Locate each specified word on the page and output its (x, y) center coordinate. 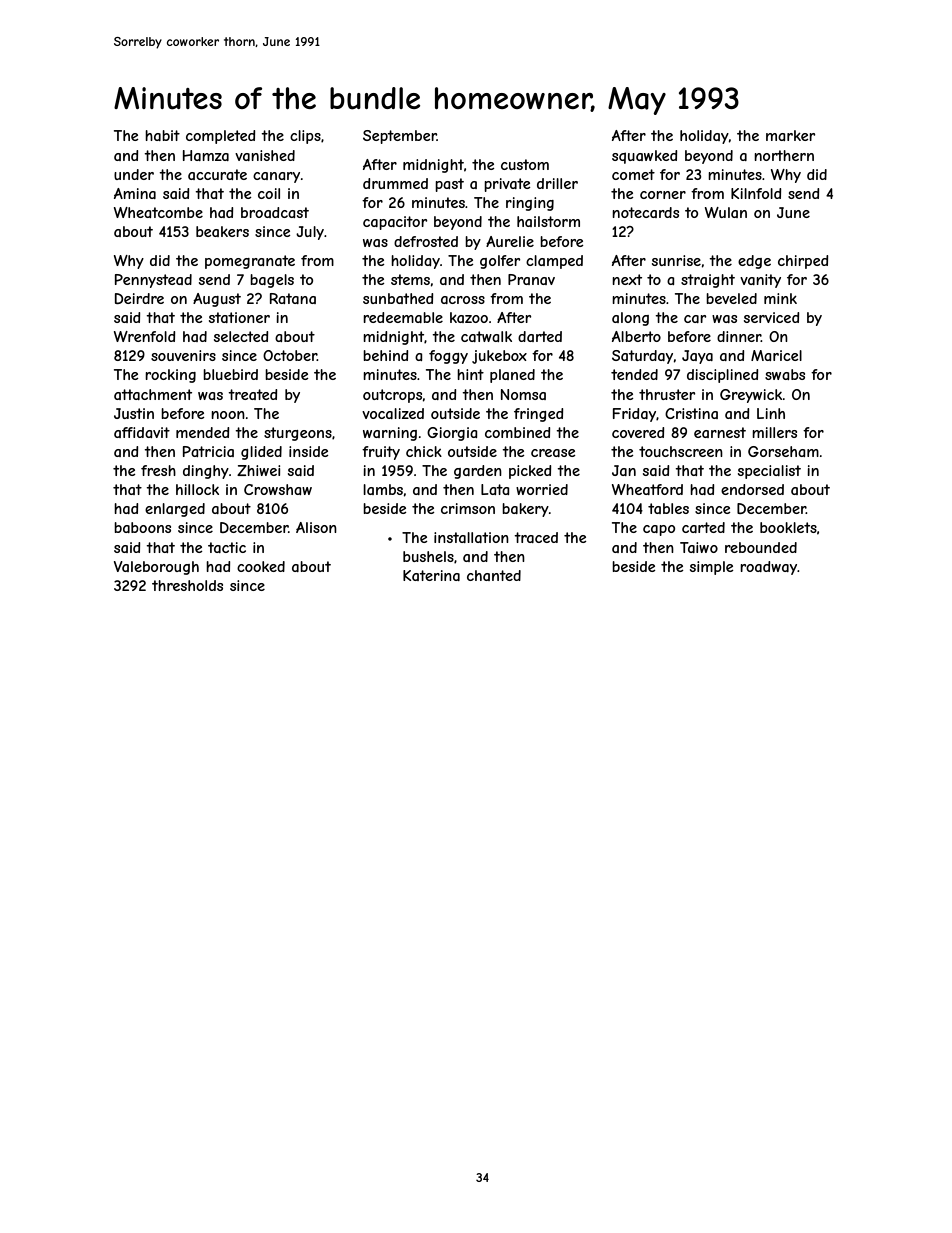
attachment (153, 394)
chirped (803, 262)
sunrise (676, 260)
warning (390, 434)
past (449, 185)
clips (305, 137)
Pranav (531, 279)
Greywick (751, 396)
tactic (227, 547)
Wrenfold (145, 336)
